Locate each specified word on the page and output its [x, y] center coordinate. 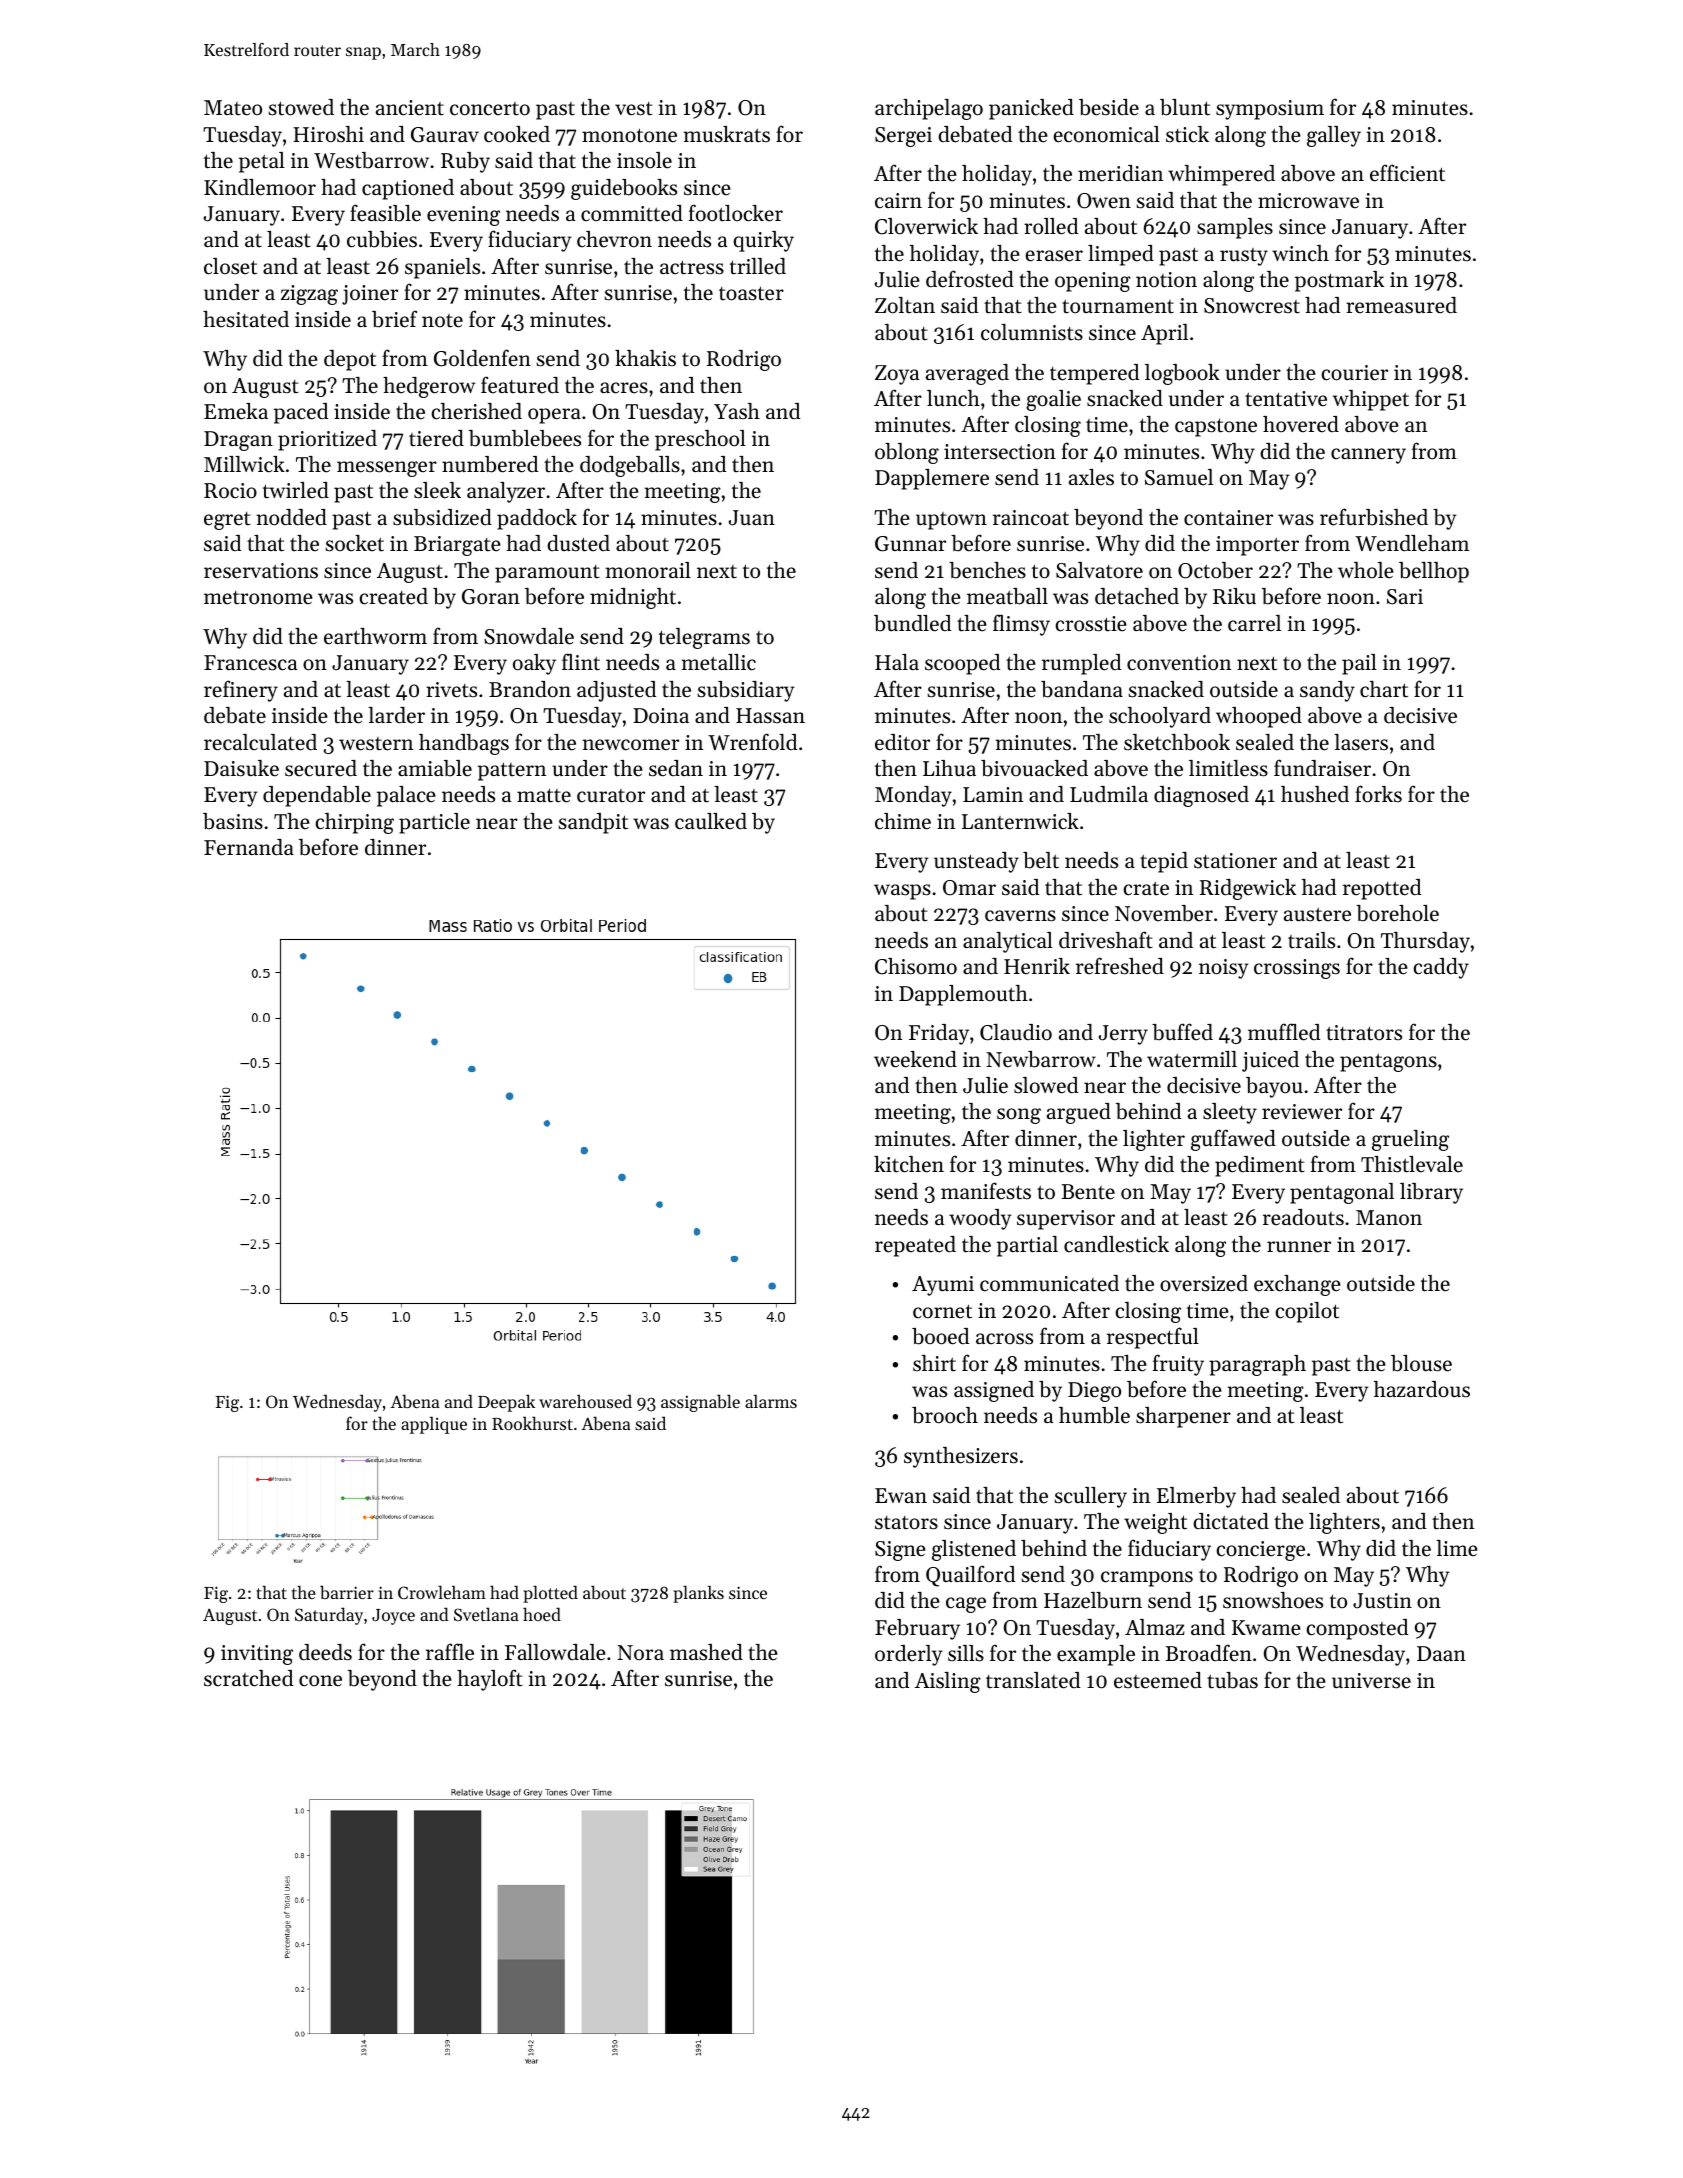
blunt [1185, 107]
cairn [898, 201]
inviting [257, 1655]
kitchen [909, 1164]
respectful [1153, 1338]
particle [434, 823]
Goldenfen [482, 358]
